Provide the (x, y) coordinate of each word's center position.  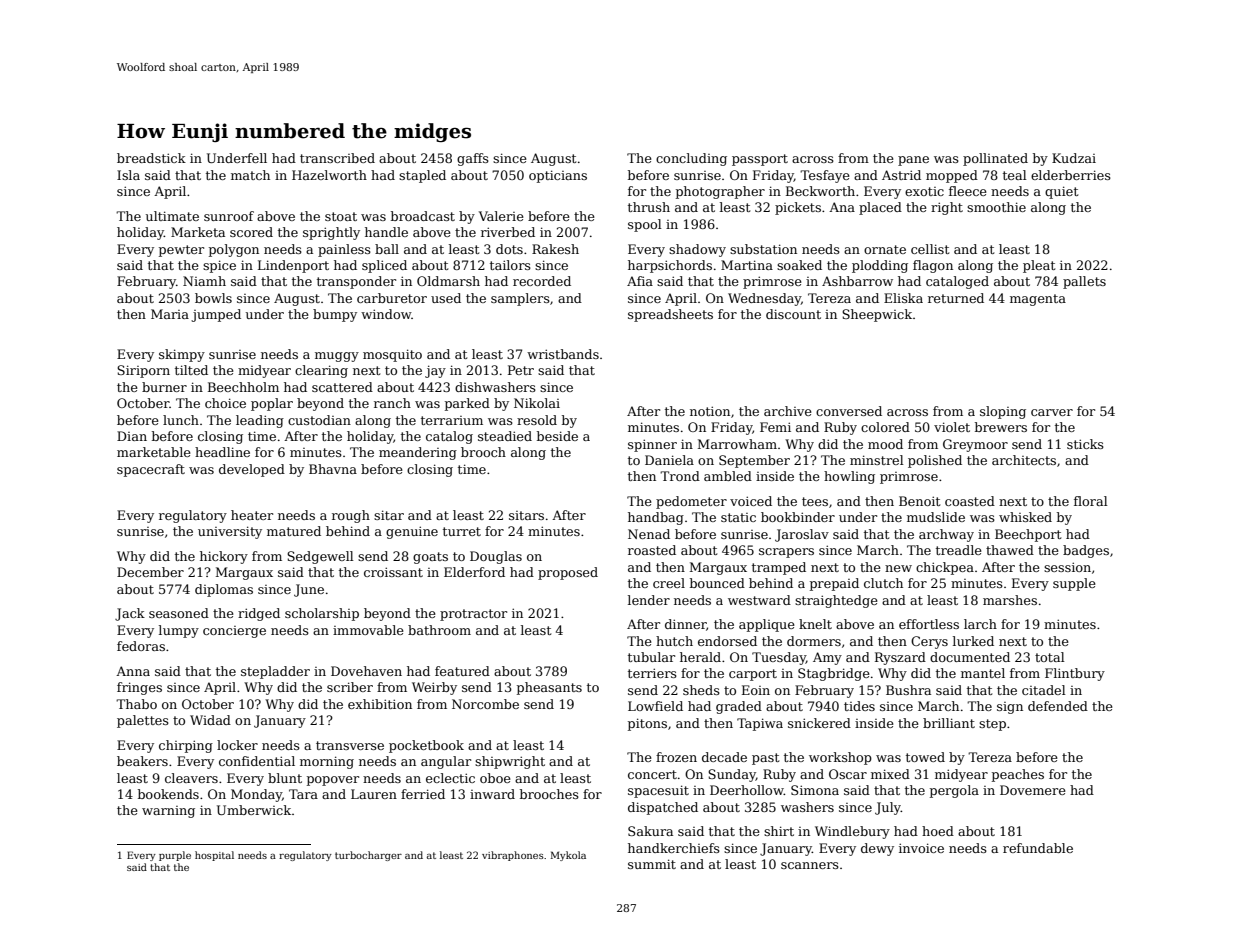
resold (537, 420)
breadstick (151, 158)
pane (913, 161)
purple (175, 856)
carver (1052, 412)
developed (252, 470)
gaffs (473, 159)
